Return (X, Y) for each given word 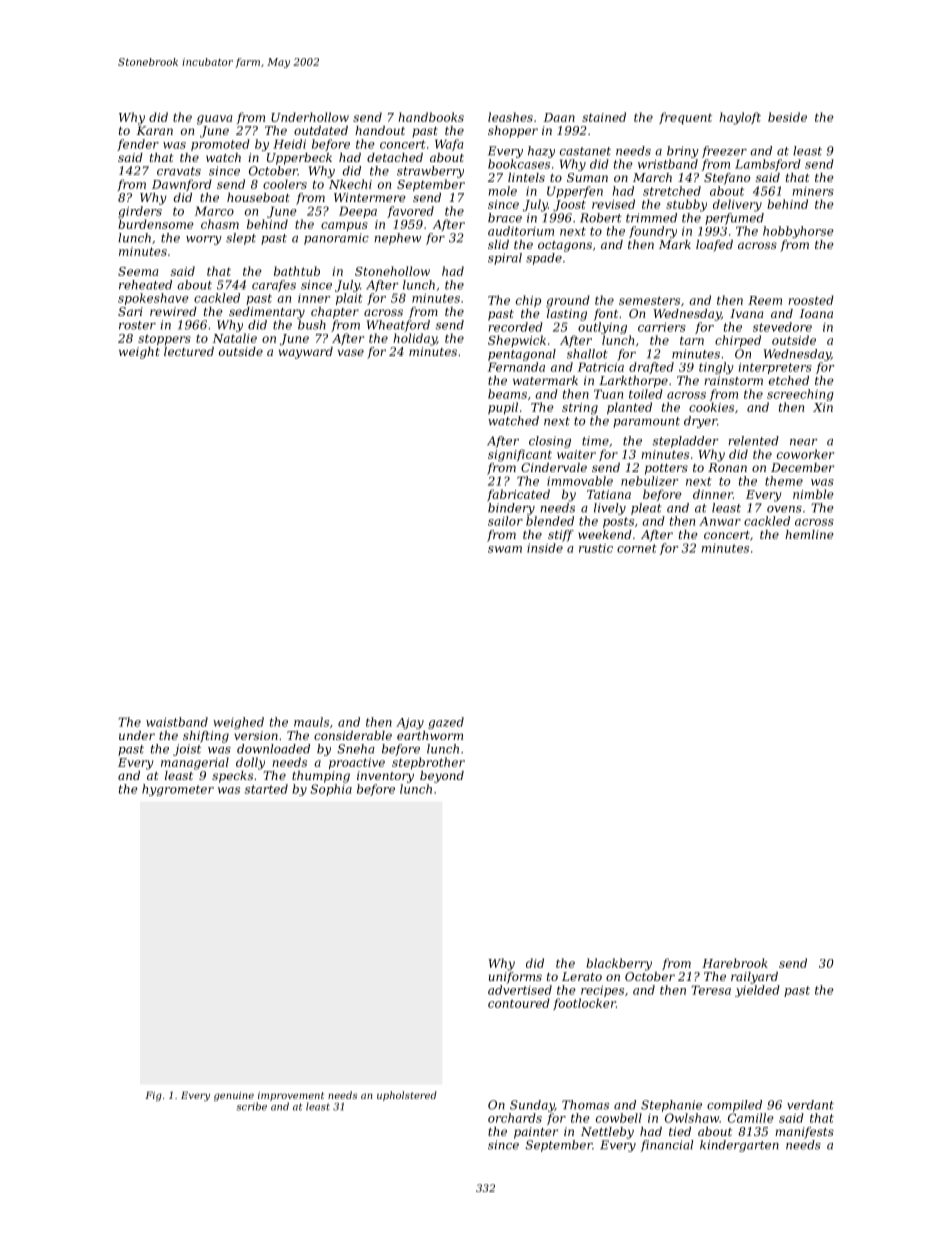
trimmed (651, 218)
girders (140, 212)
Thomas (585, 1105)
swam (505, 549)
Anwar (720, 521)
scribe (251, 1106)
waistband (177, 722)
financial (666, 1146)
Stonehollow (392, 271)
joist (187, 750)
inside (545, 548)
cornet (637, 548)
